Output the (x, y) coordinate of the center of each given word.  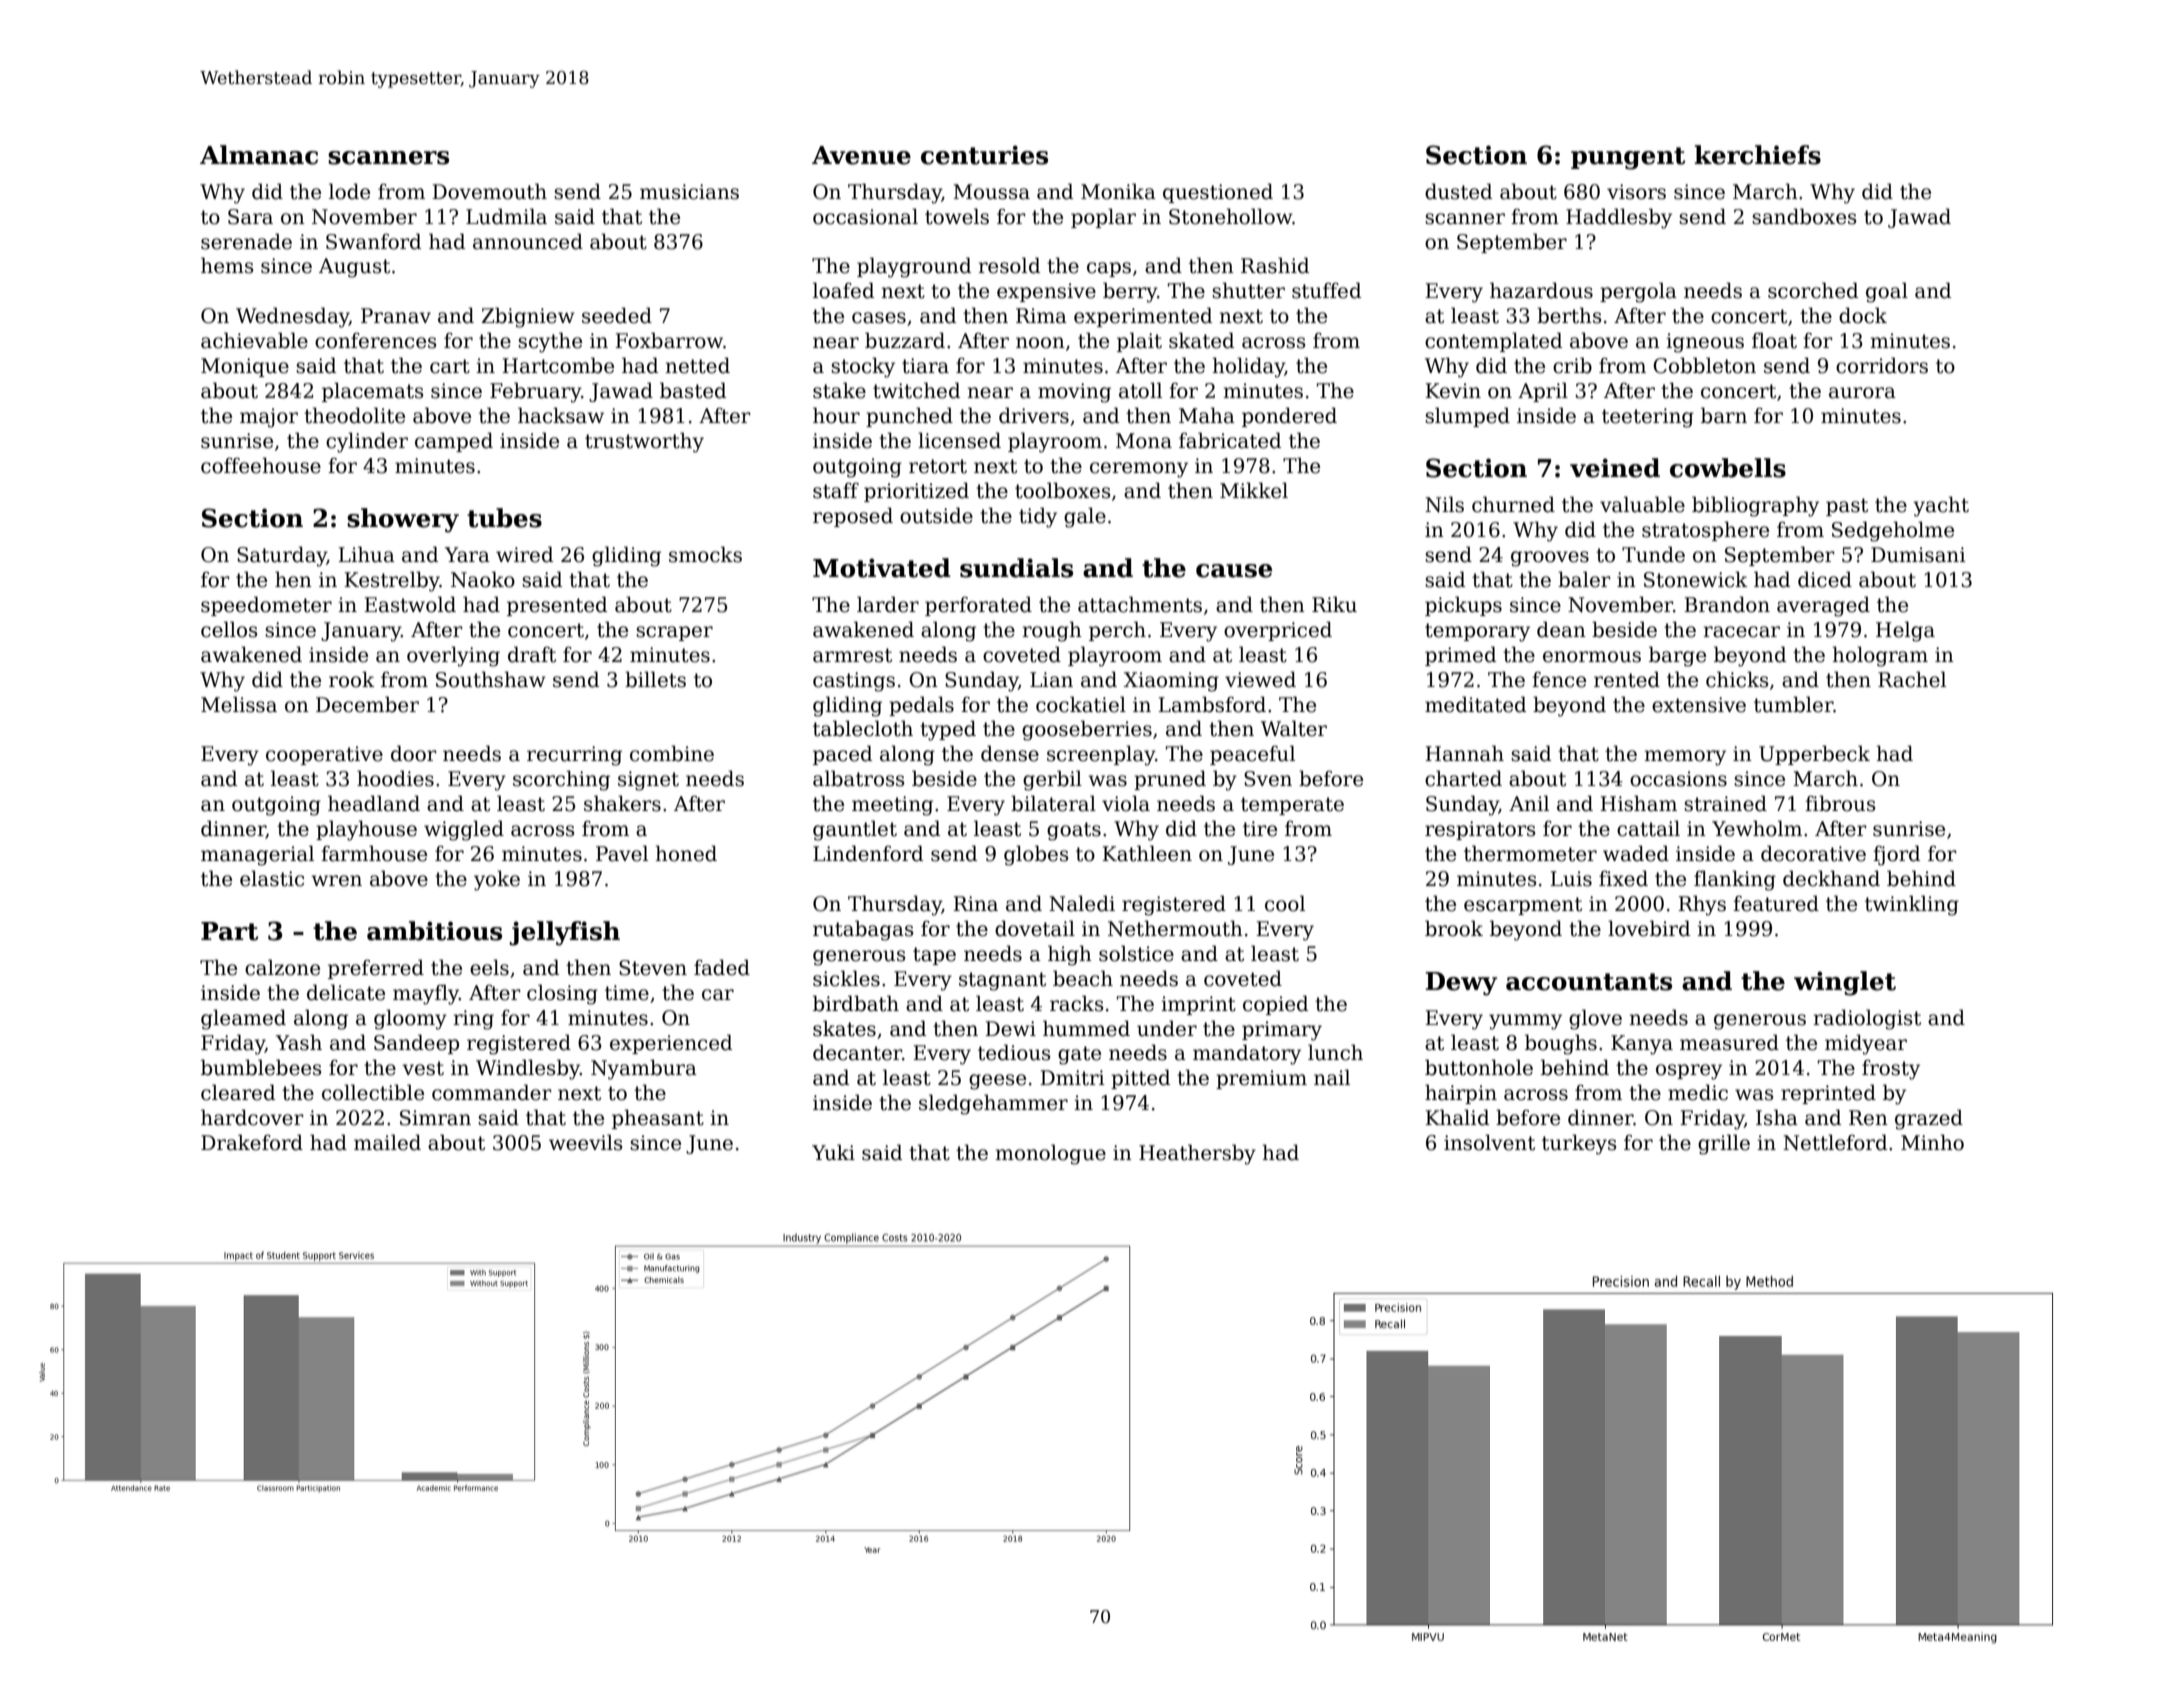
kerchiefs (1758, 155)
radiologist (1867, 1019)
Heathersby (1197, 1154)
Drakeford (252, 1142)
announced (528, 241)
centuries (984, 155)
